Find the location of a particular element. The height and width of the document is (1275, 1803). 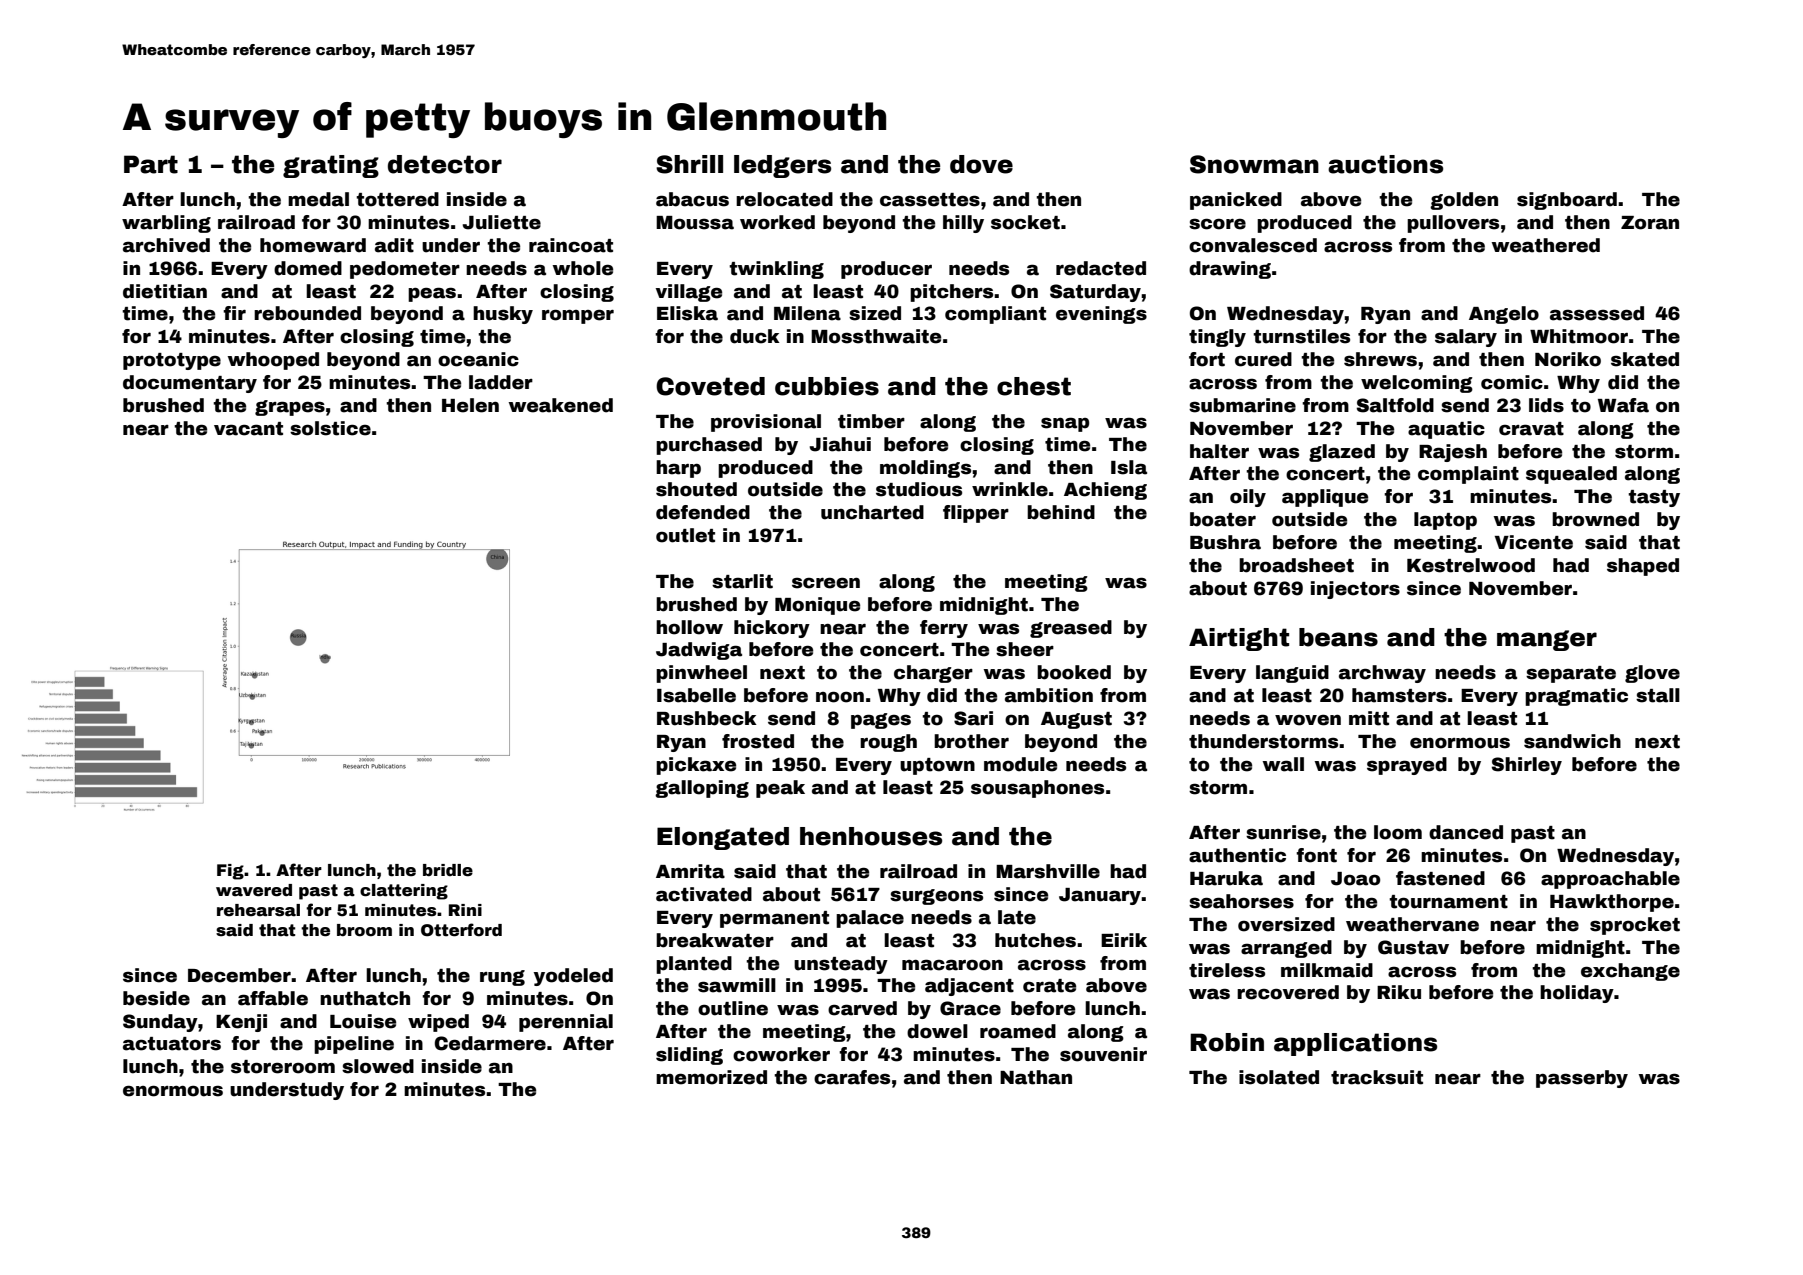

flipper is located at coordinates (976, 514).
